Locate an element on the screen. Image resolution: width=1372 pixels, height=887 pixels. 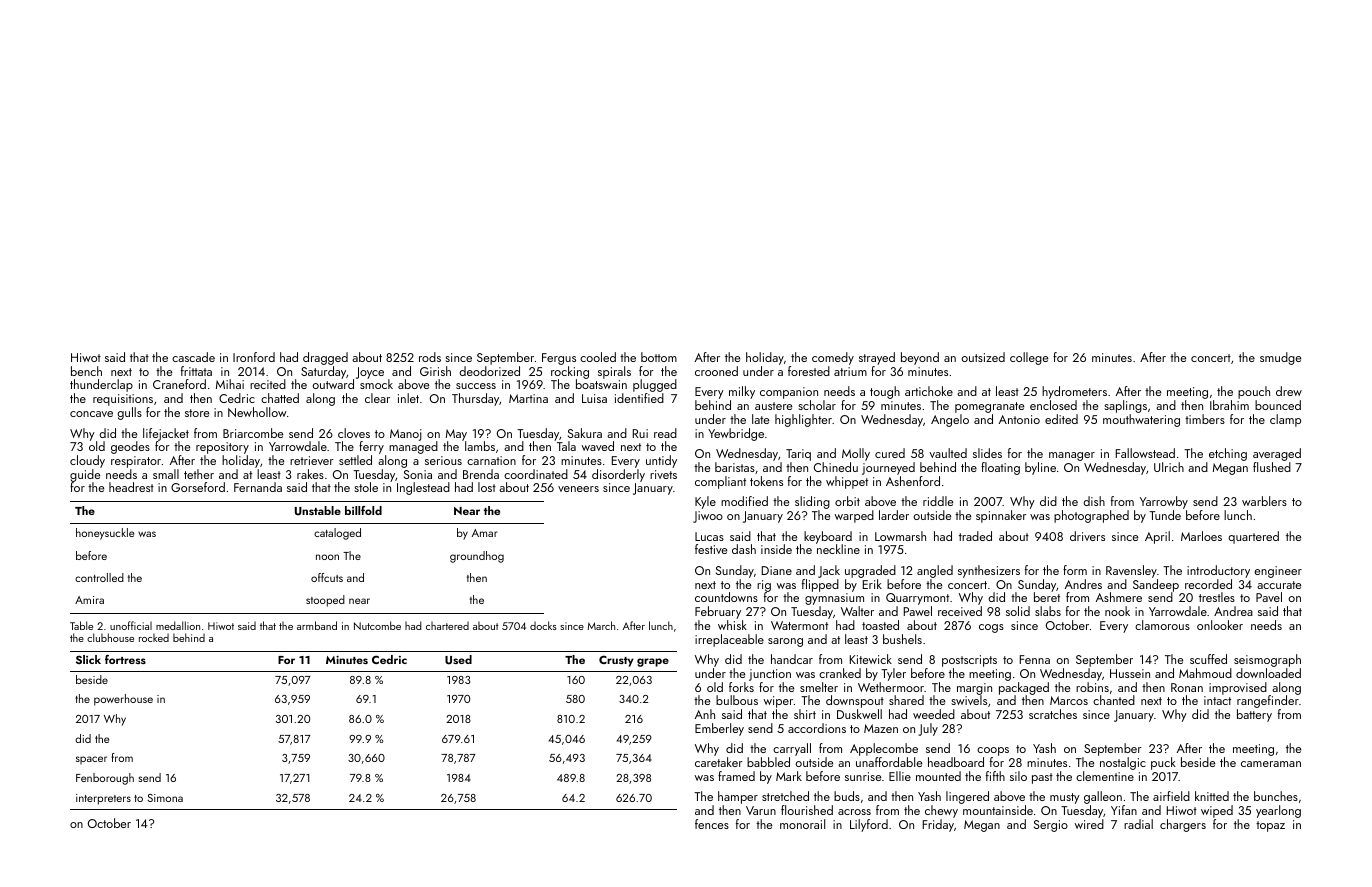
Sergio is located at coordinates (1051, 826).
